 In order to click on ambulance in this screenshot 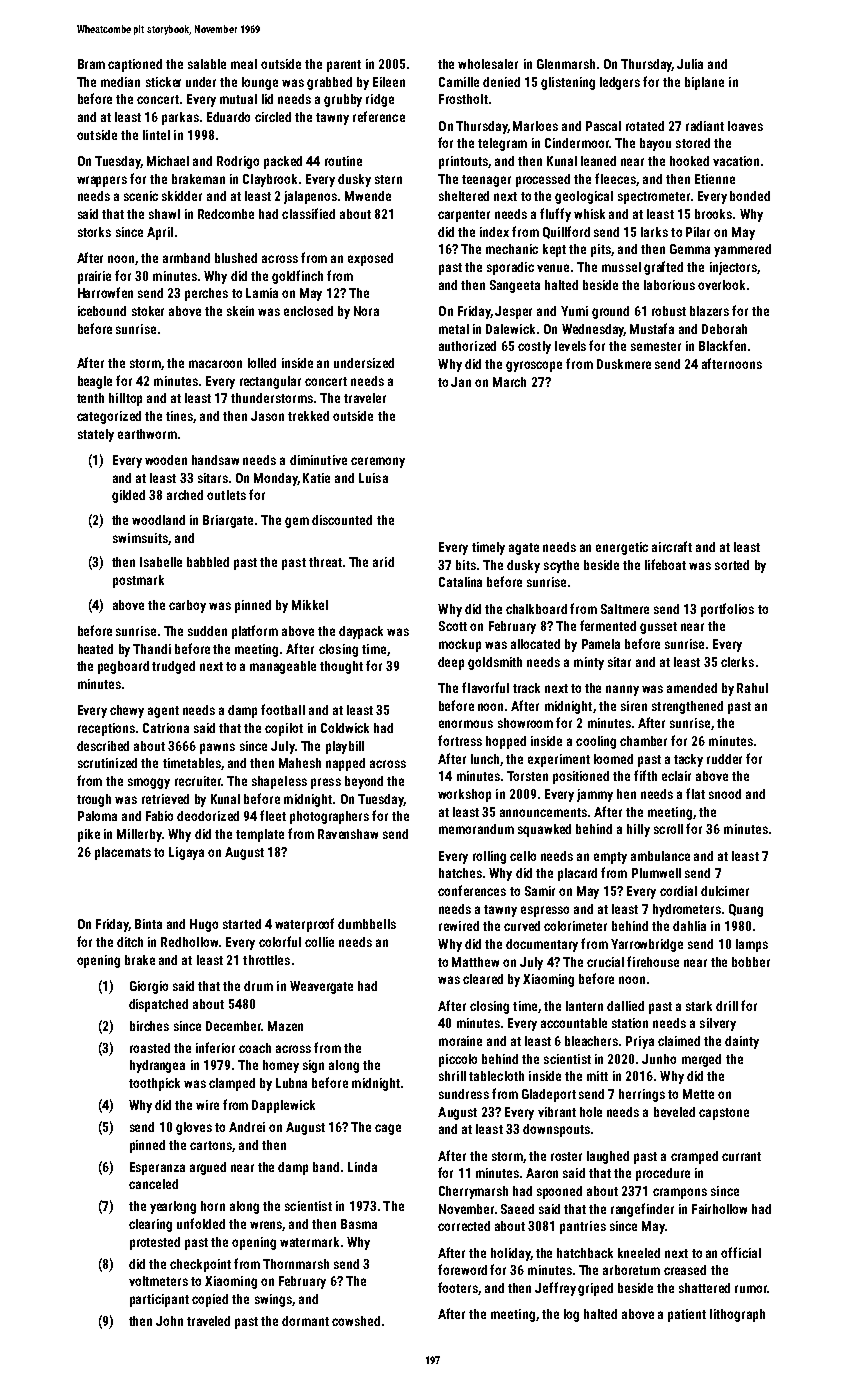, I will do `click(660, 856)`.
